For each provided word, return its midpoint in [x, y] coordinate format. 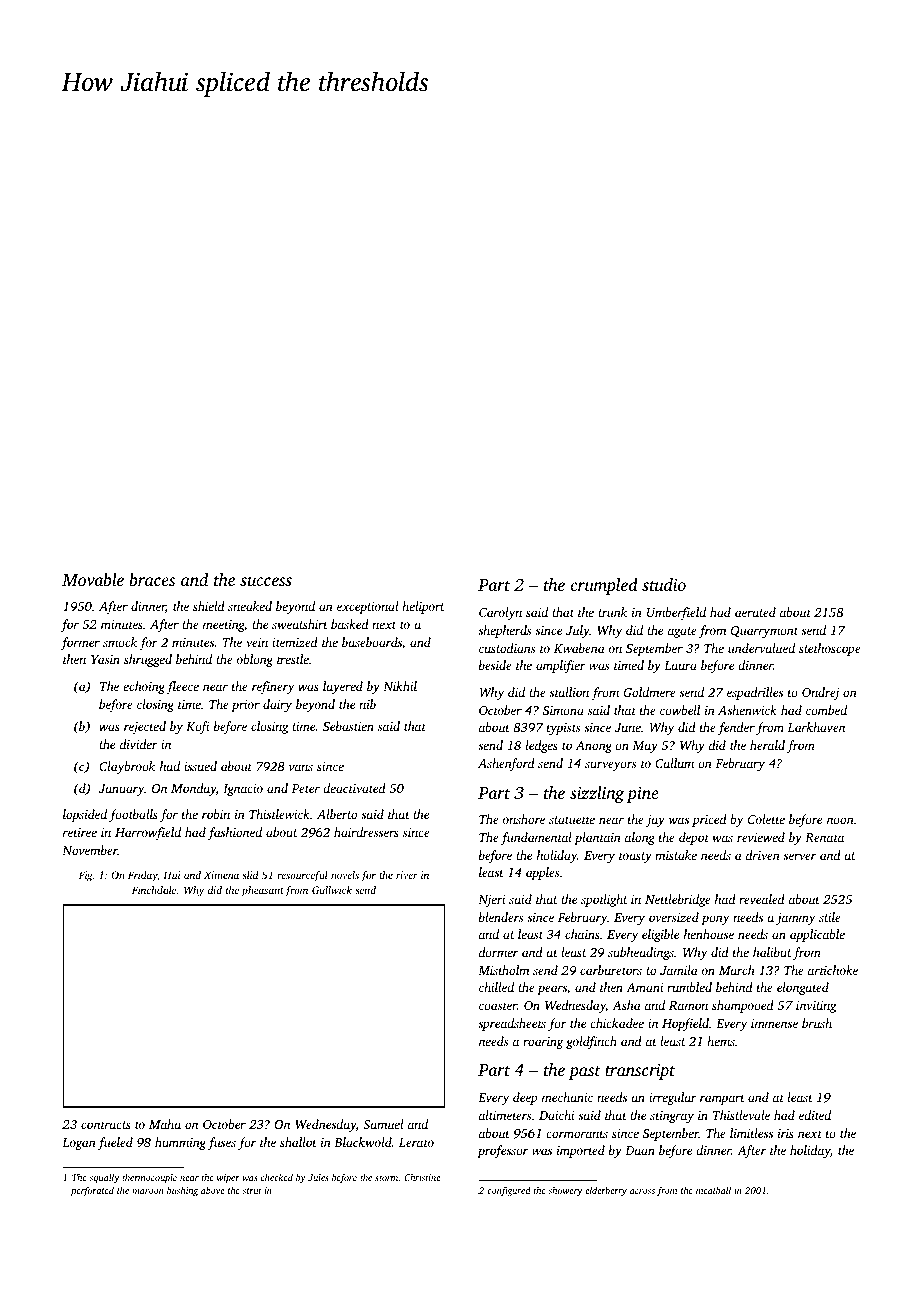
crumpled [604, 586]
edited [815, 1115]
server [799, 856]
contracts [106, 1125]
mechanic [567, 1097]
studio [664, 584]
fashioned [235, 833]
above [212, 1190]
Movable [93, 579]
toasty [635, 857]
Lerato [416, 1142]
